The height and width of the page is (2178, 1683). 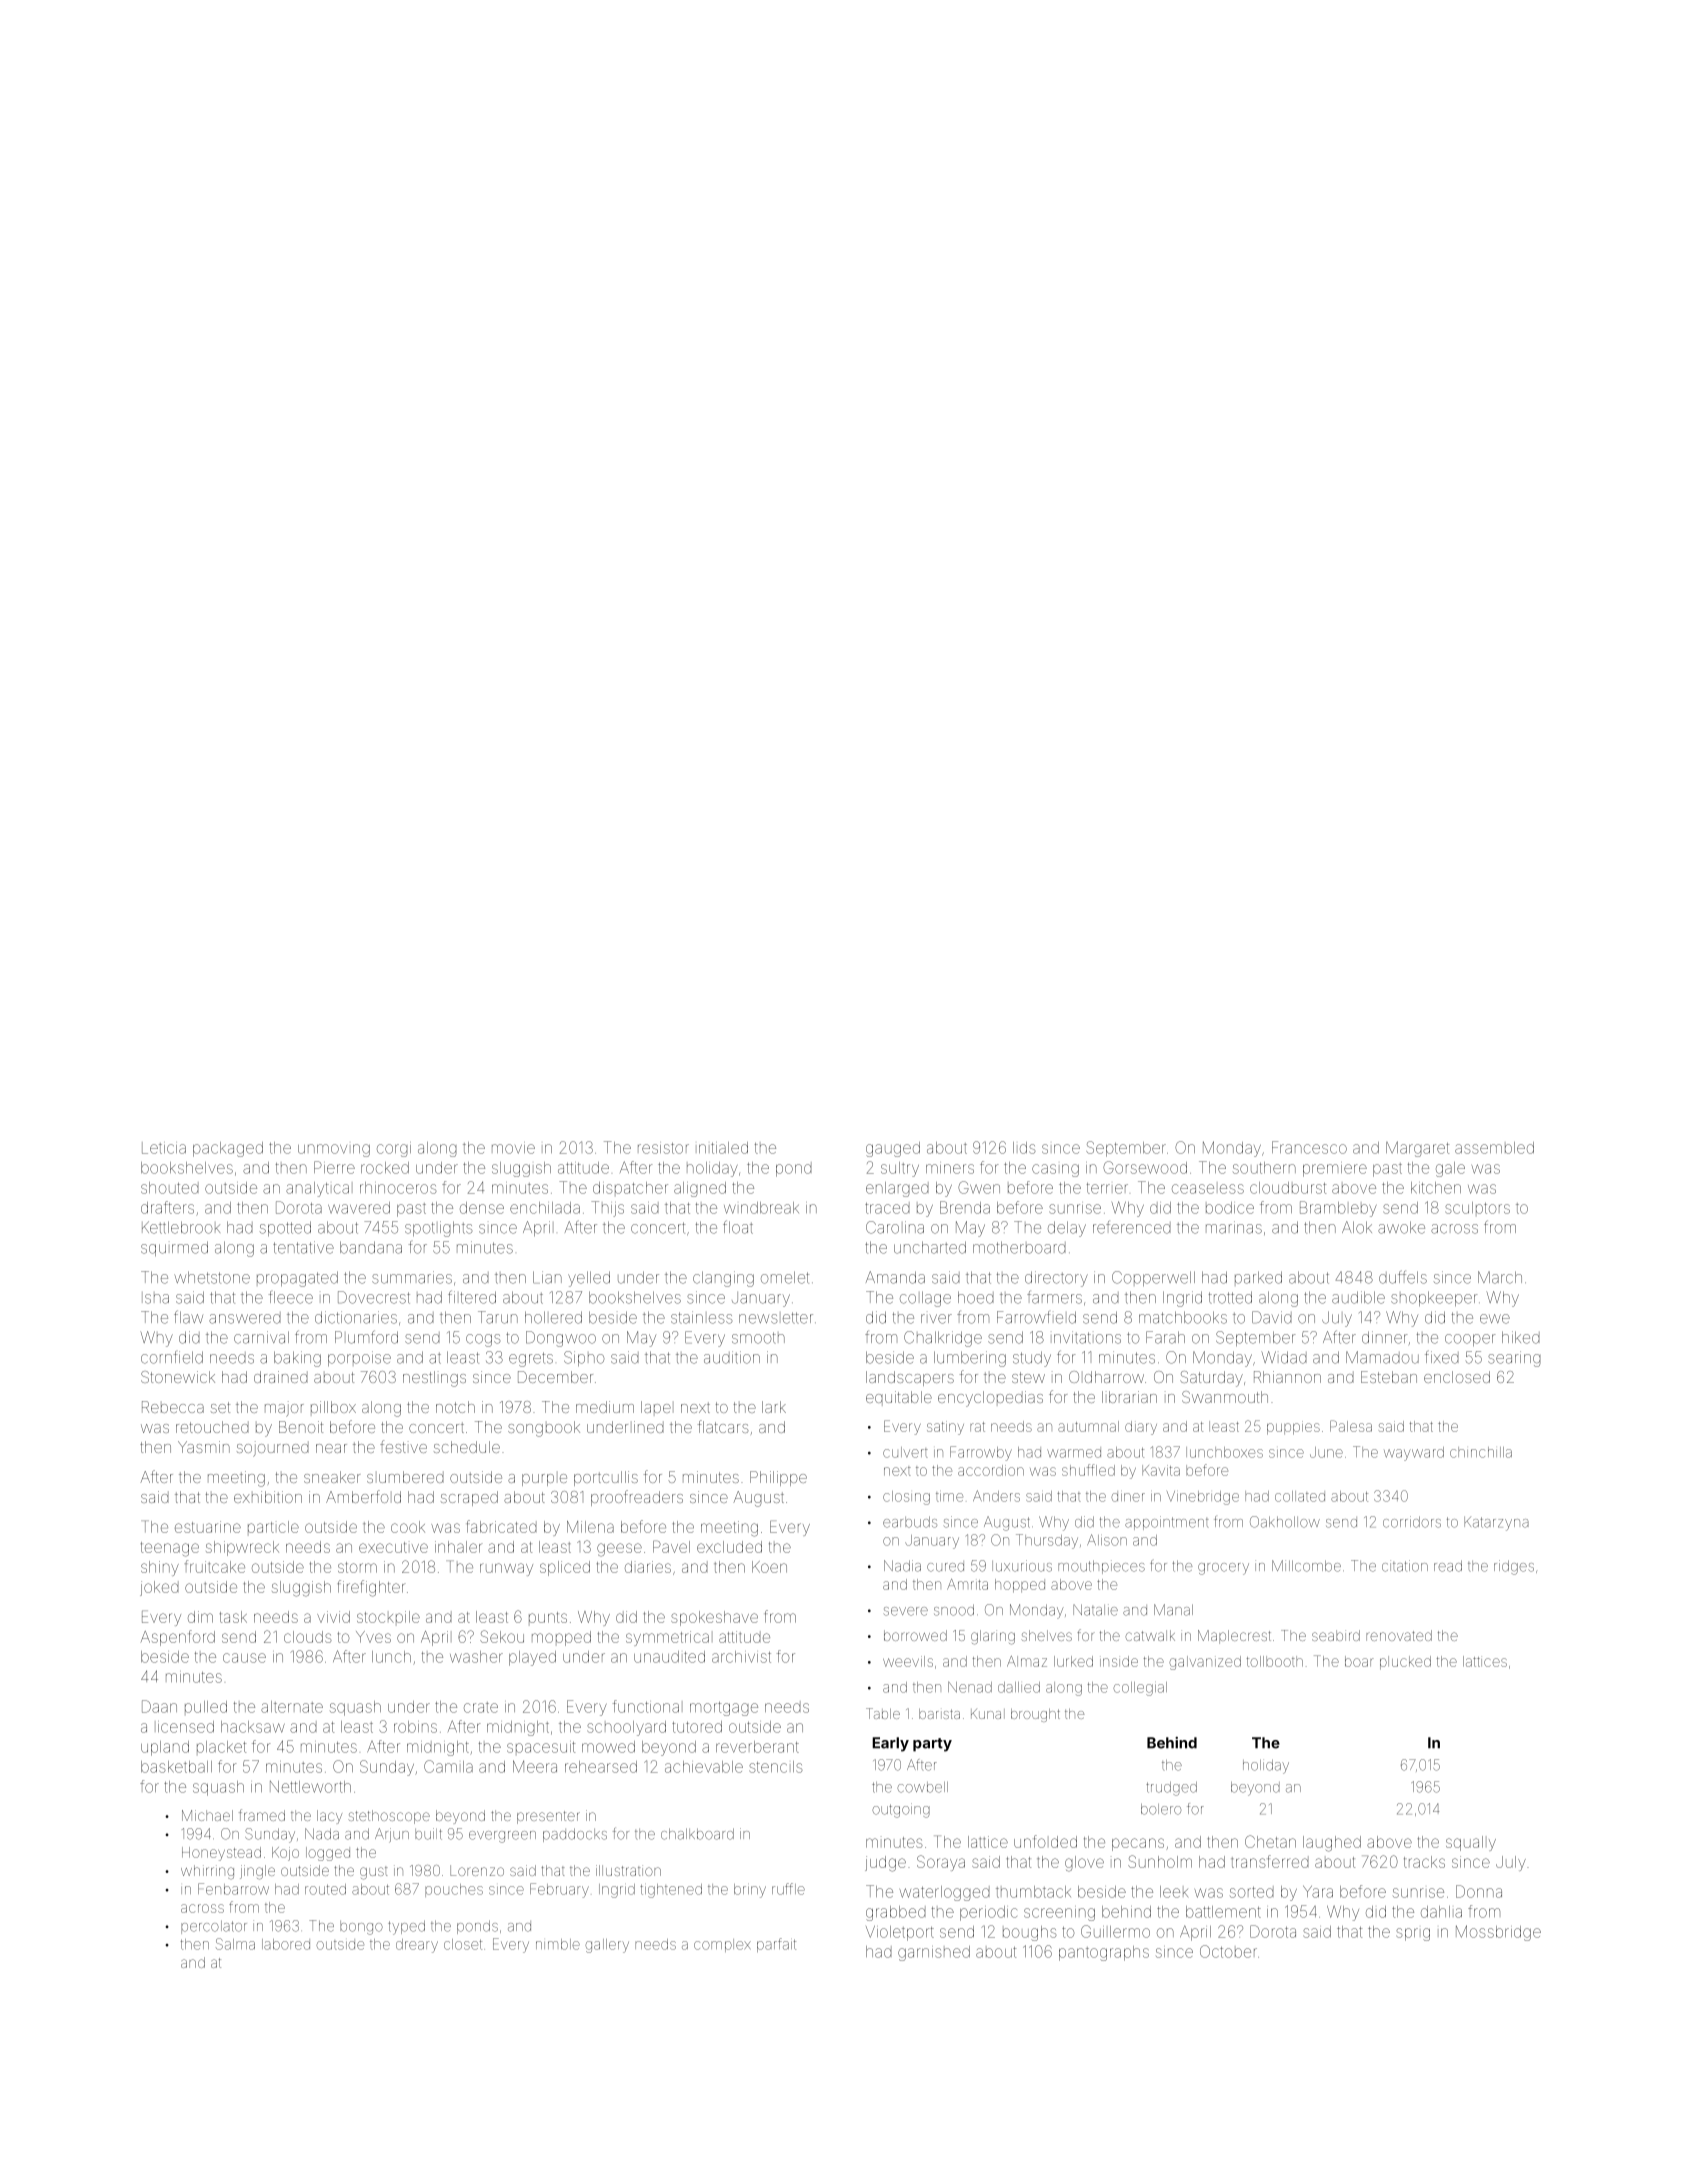 What do you see at coordinates (900, 1169) in the page?
I see `sultry` at bounding box center [900, 1169].
